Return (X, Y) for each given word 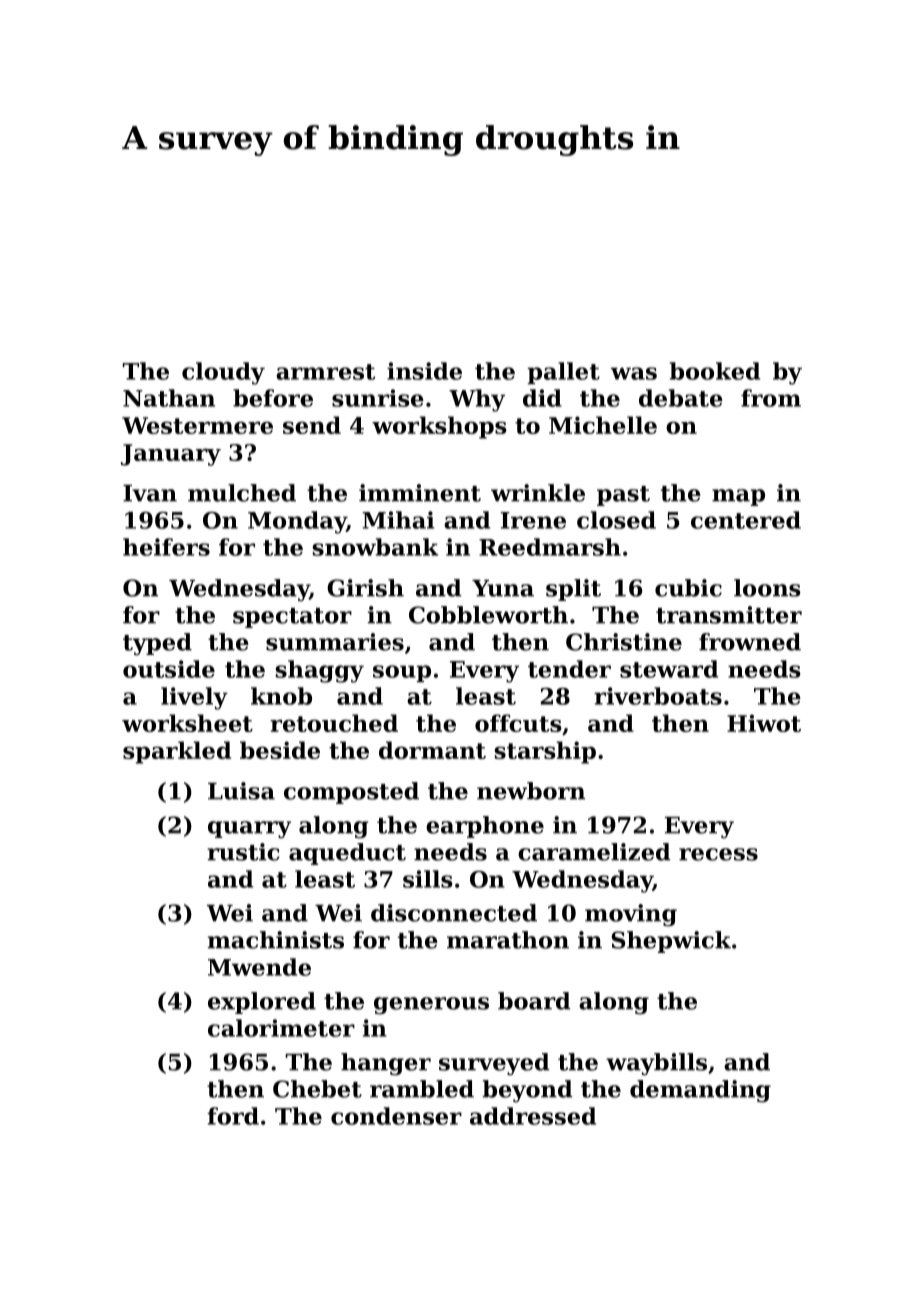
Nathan (169, 398)
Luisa (241, 791)
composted (351, 793)
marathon (508, 940)
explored (262, 1003)
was (634, 373)
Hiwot (764, 723)
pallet (564, 373)
